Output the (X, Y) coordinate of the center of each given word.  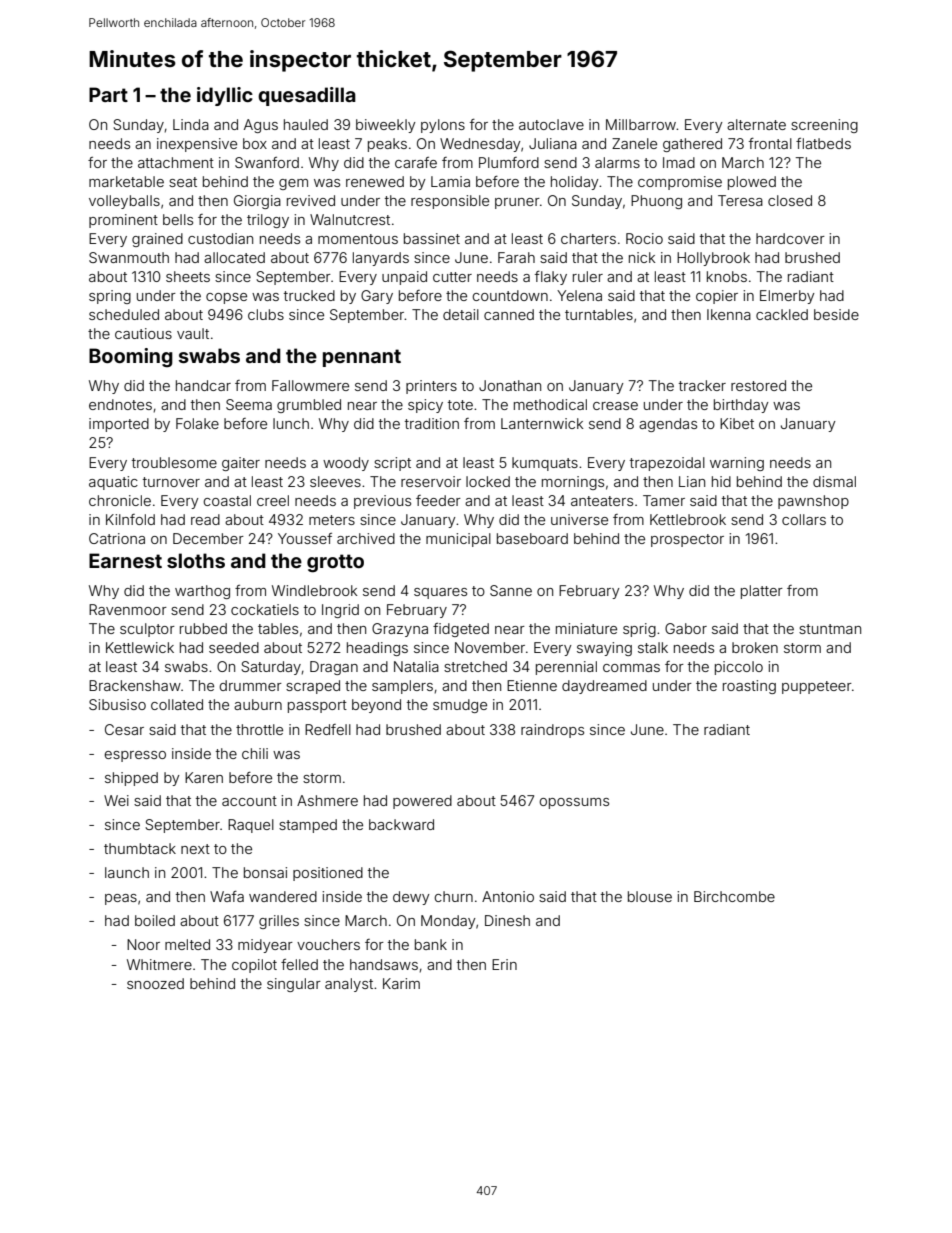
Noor (143, 944)
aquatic (113, 483)
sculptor (147, 630)
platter (762, 592)
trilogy (268, 221)
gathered (692, 145)
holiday (575, 183)
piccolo (739, 668)
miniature (586, 628)
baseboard (532, 538)
